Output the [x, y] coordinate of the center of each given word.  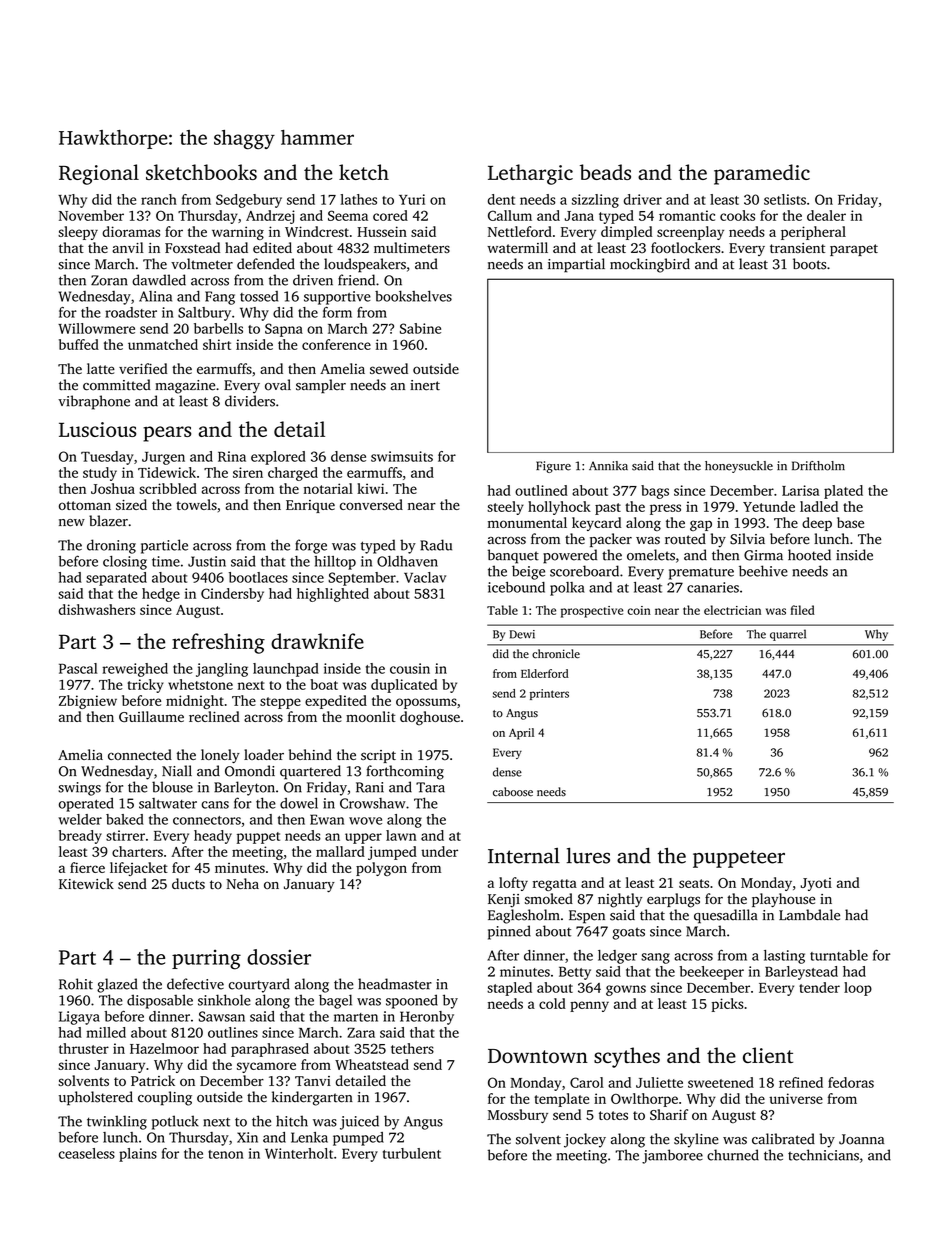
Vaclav [425, 577]
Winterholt [299, 1153]
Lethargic [530, 174]
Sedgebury [249, 201]
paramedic [762, 174]
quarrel [788, 635]
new [72, 523]
